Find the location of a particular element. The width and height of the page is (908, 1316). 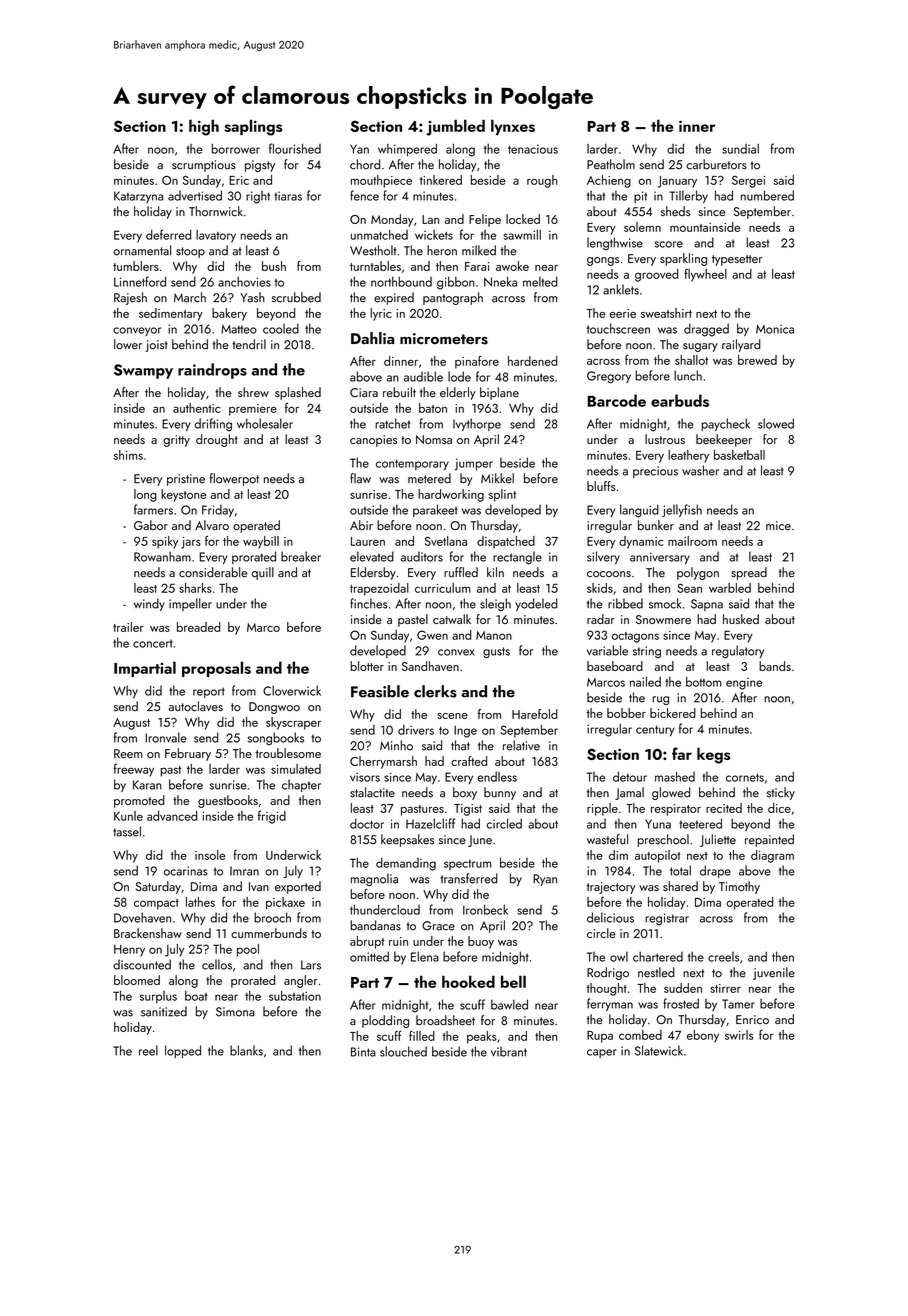

magnolia is located at coordinates (374, 879).
